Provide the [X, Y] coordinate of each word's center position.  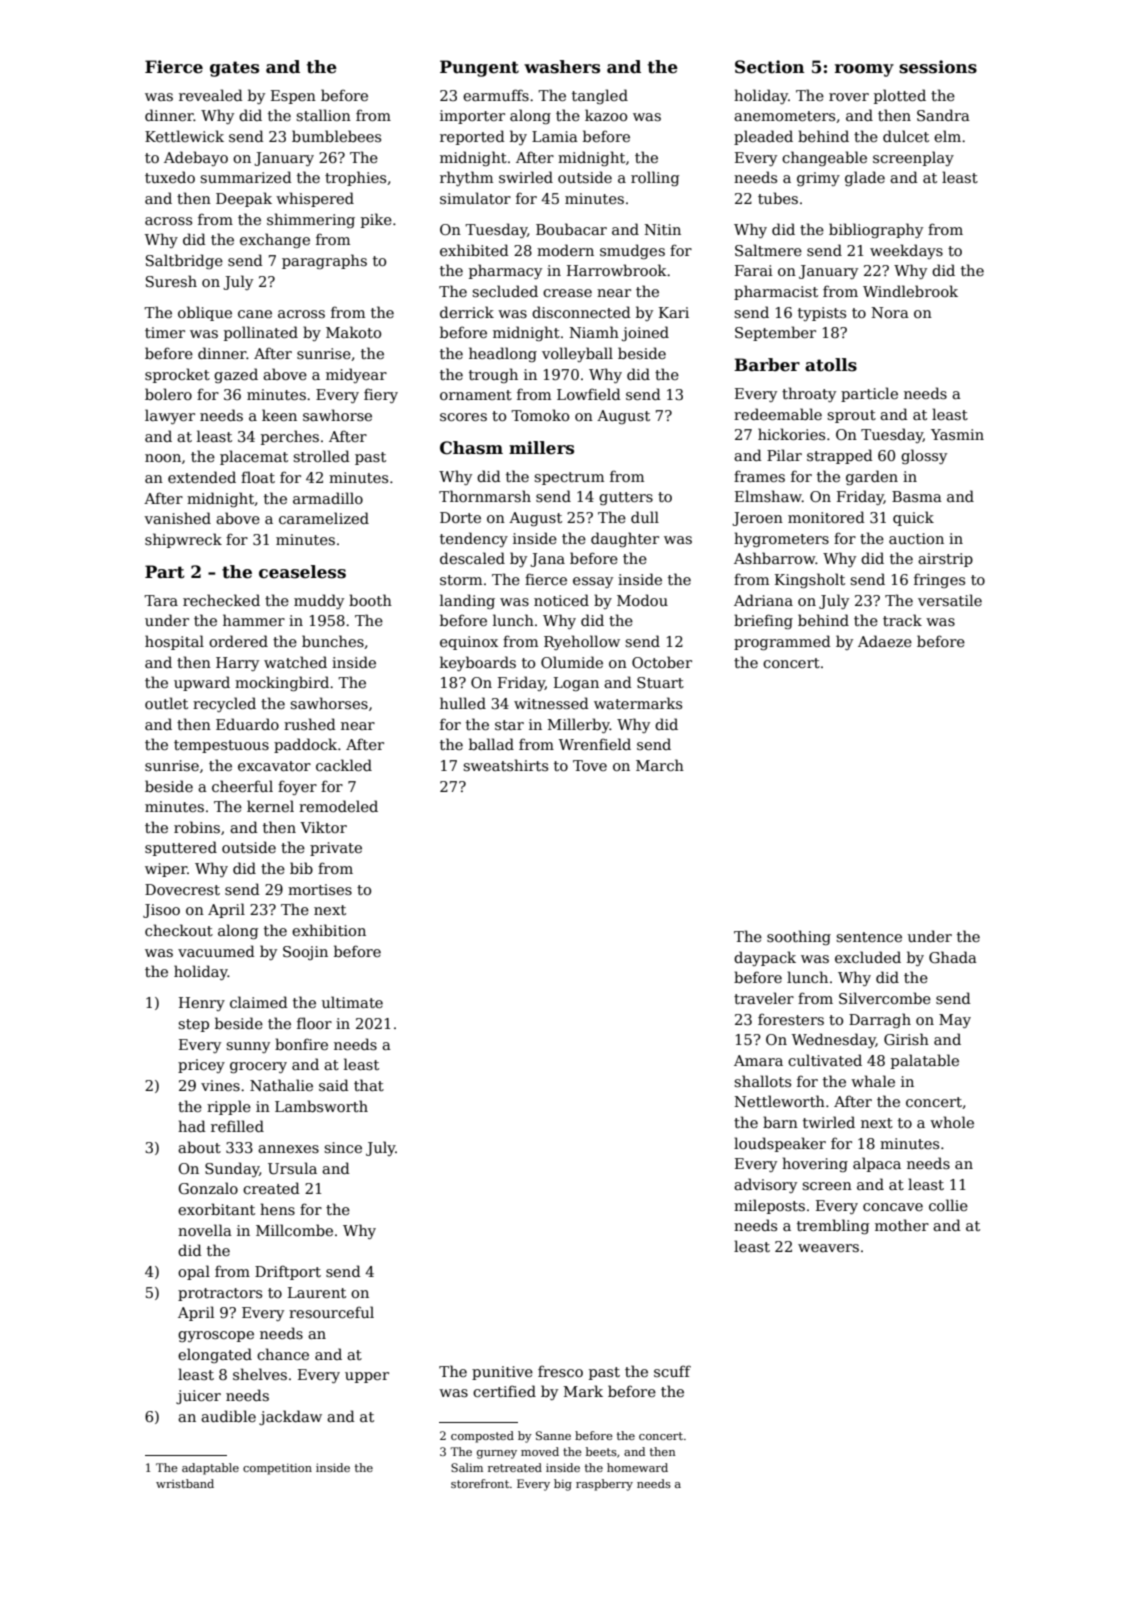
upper [367, 1377]
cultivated [825, 1060]
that [369, 1085]
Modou [642, 600]
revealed [211, 95]
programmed [782, 642]
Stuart [660, 682]
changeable [824, 158]
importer [472, 117]
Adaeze [885, 641]
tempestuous [221, 746]
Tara [161, 600]
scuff [672, 1371]
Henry [202, 1004]
